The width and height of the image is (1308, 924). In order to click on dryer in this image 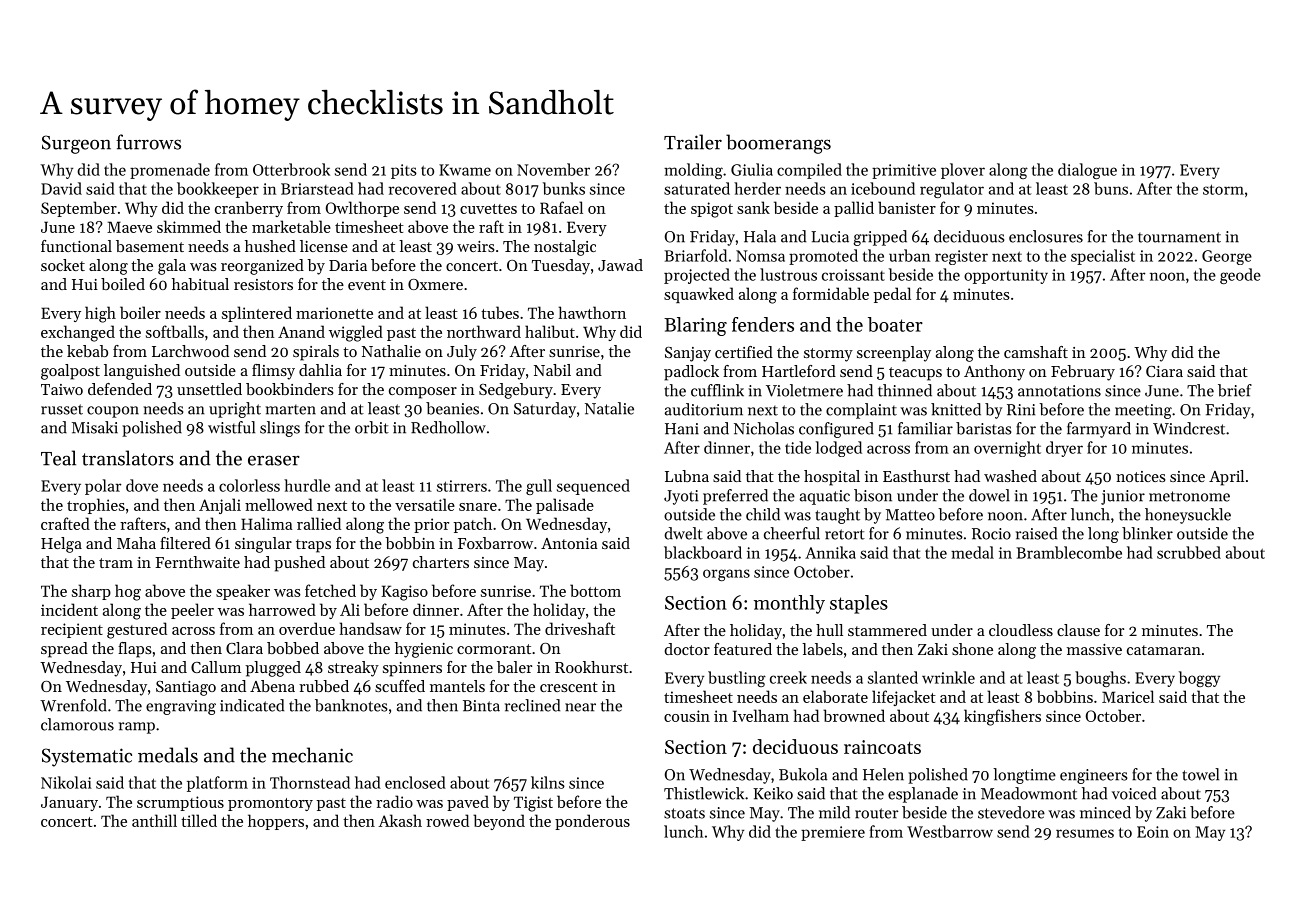, I will do `click(1064, 449)`.
